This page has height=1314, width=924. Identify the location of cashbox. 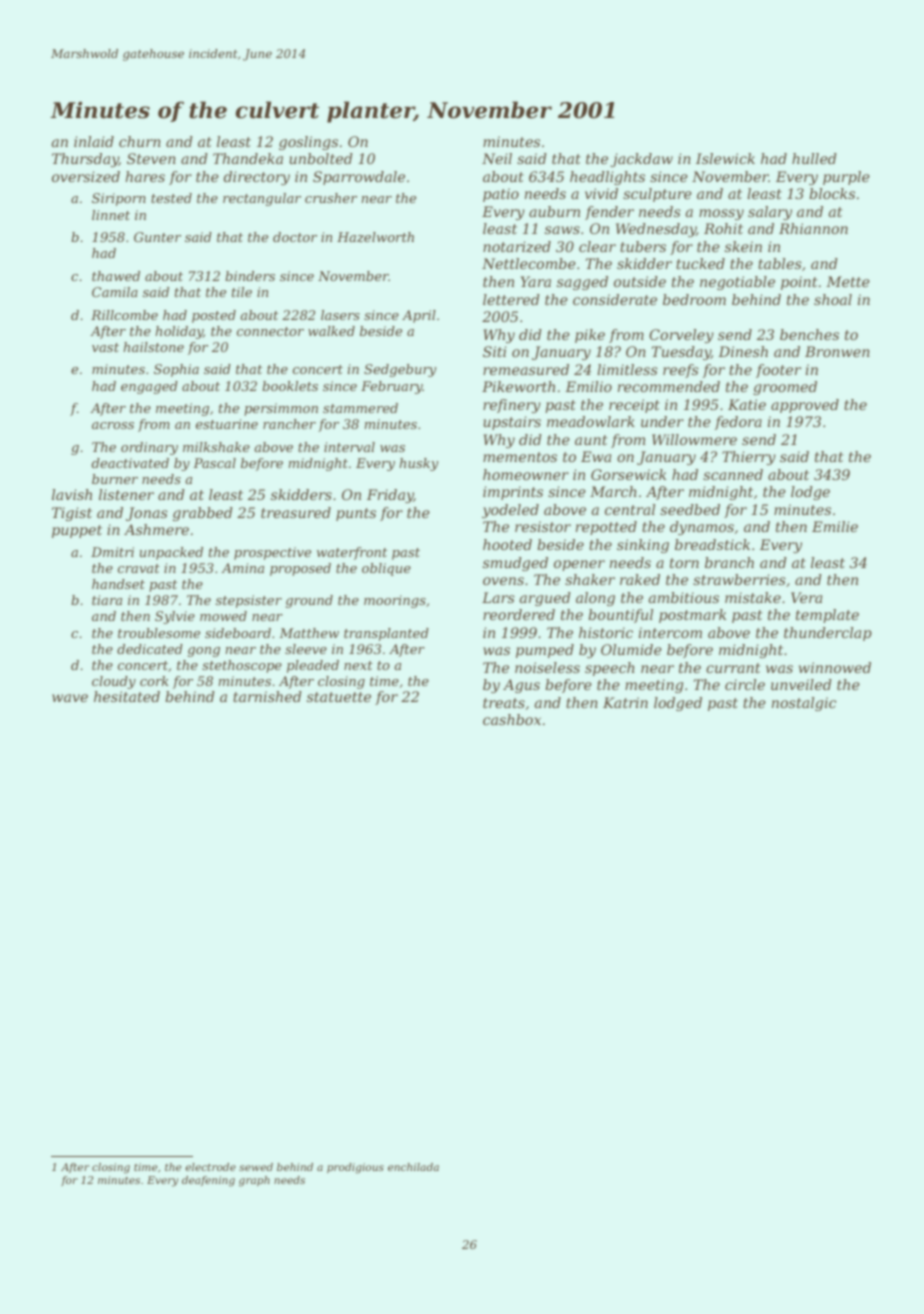
(512, 719).
